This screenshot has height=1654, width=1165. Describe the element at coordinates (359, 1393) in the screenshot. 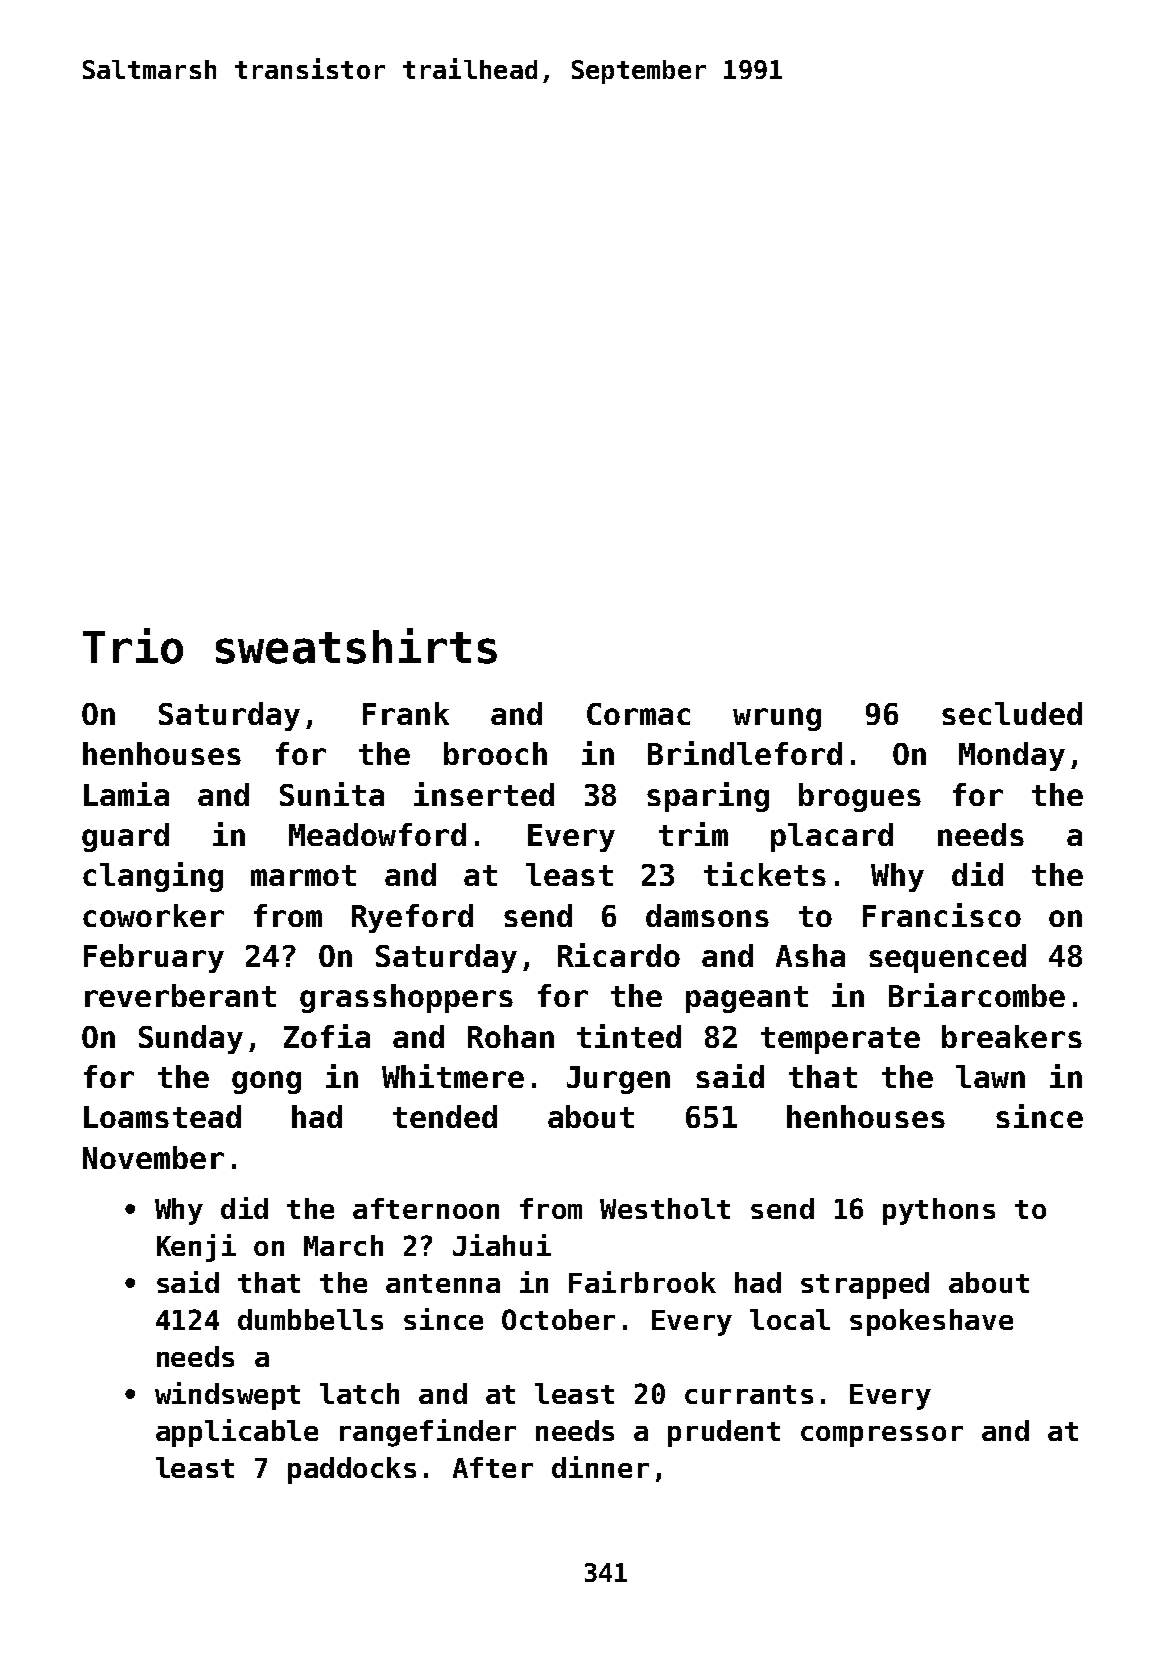

I see `latch` at that location.
